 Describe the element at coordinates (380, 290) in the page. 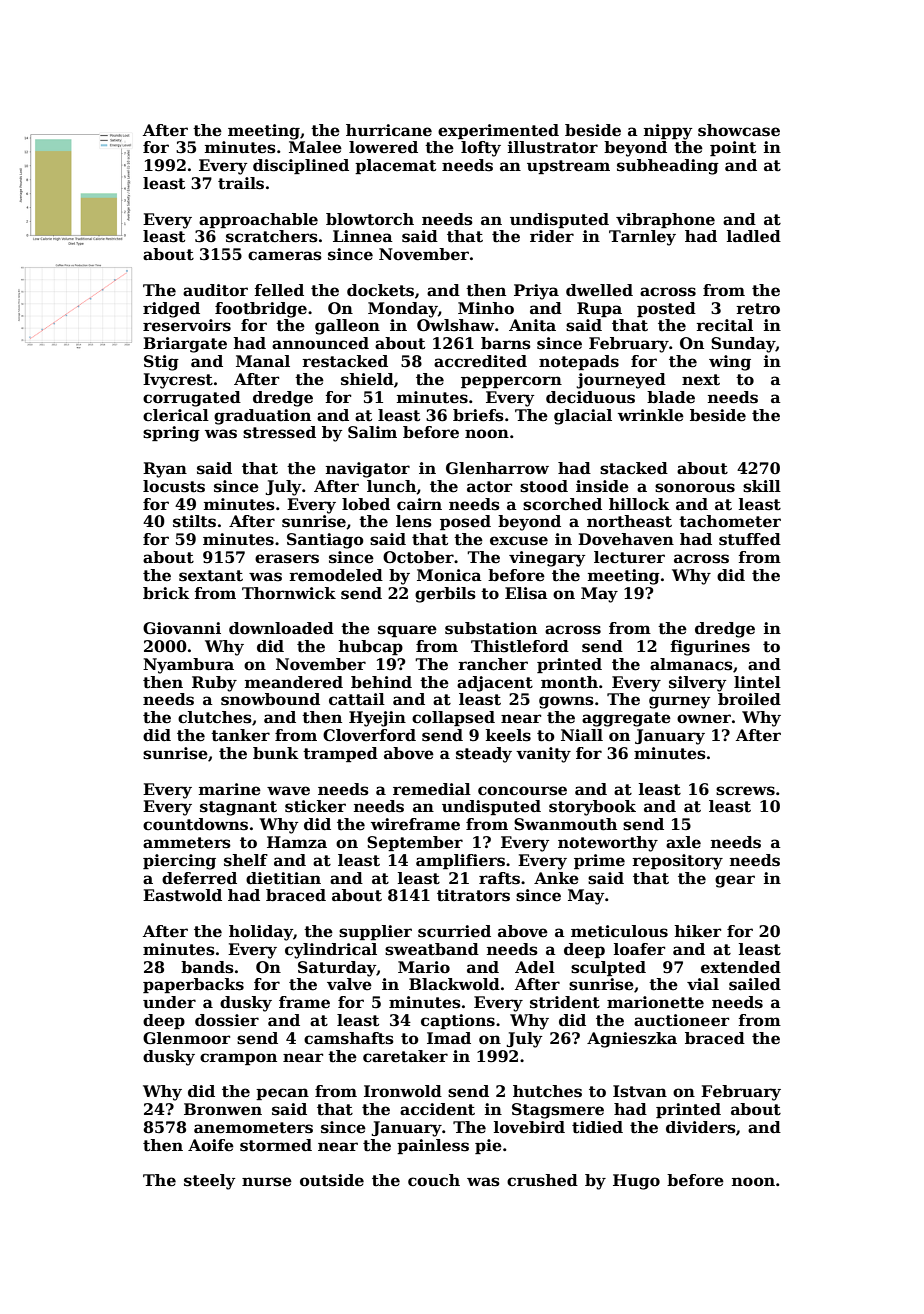

I see `dockets` at that location.
